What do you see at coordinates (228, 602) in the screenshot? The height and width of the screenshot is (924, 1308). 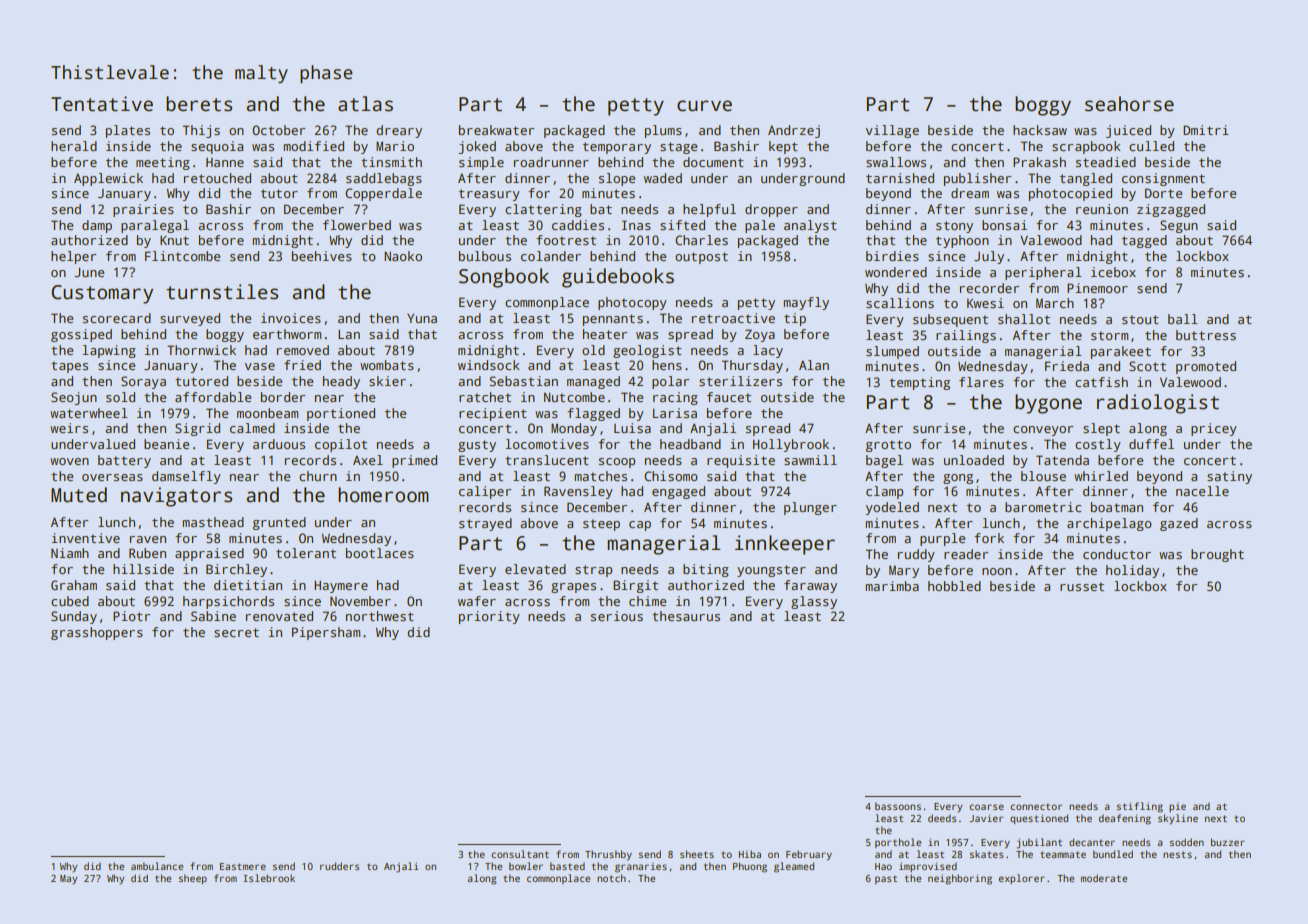 I see `harpsichords` at bounding box center [228, 602].
